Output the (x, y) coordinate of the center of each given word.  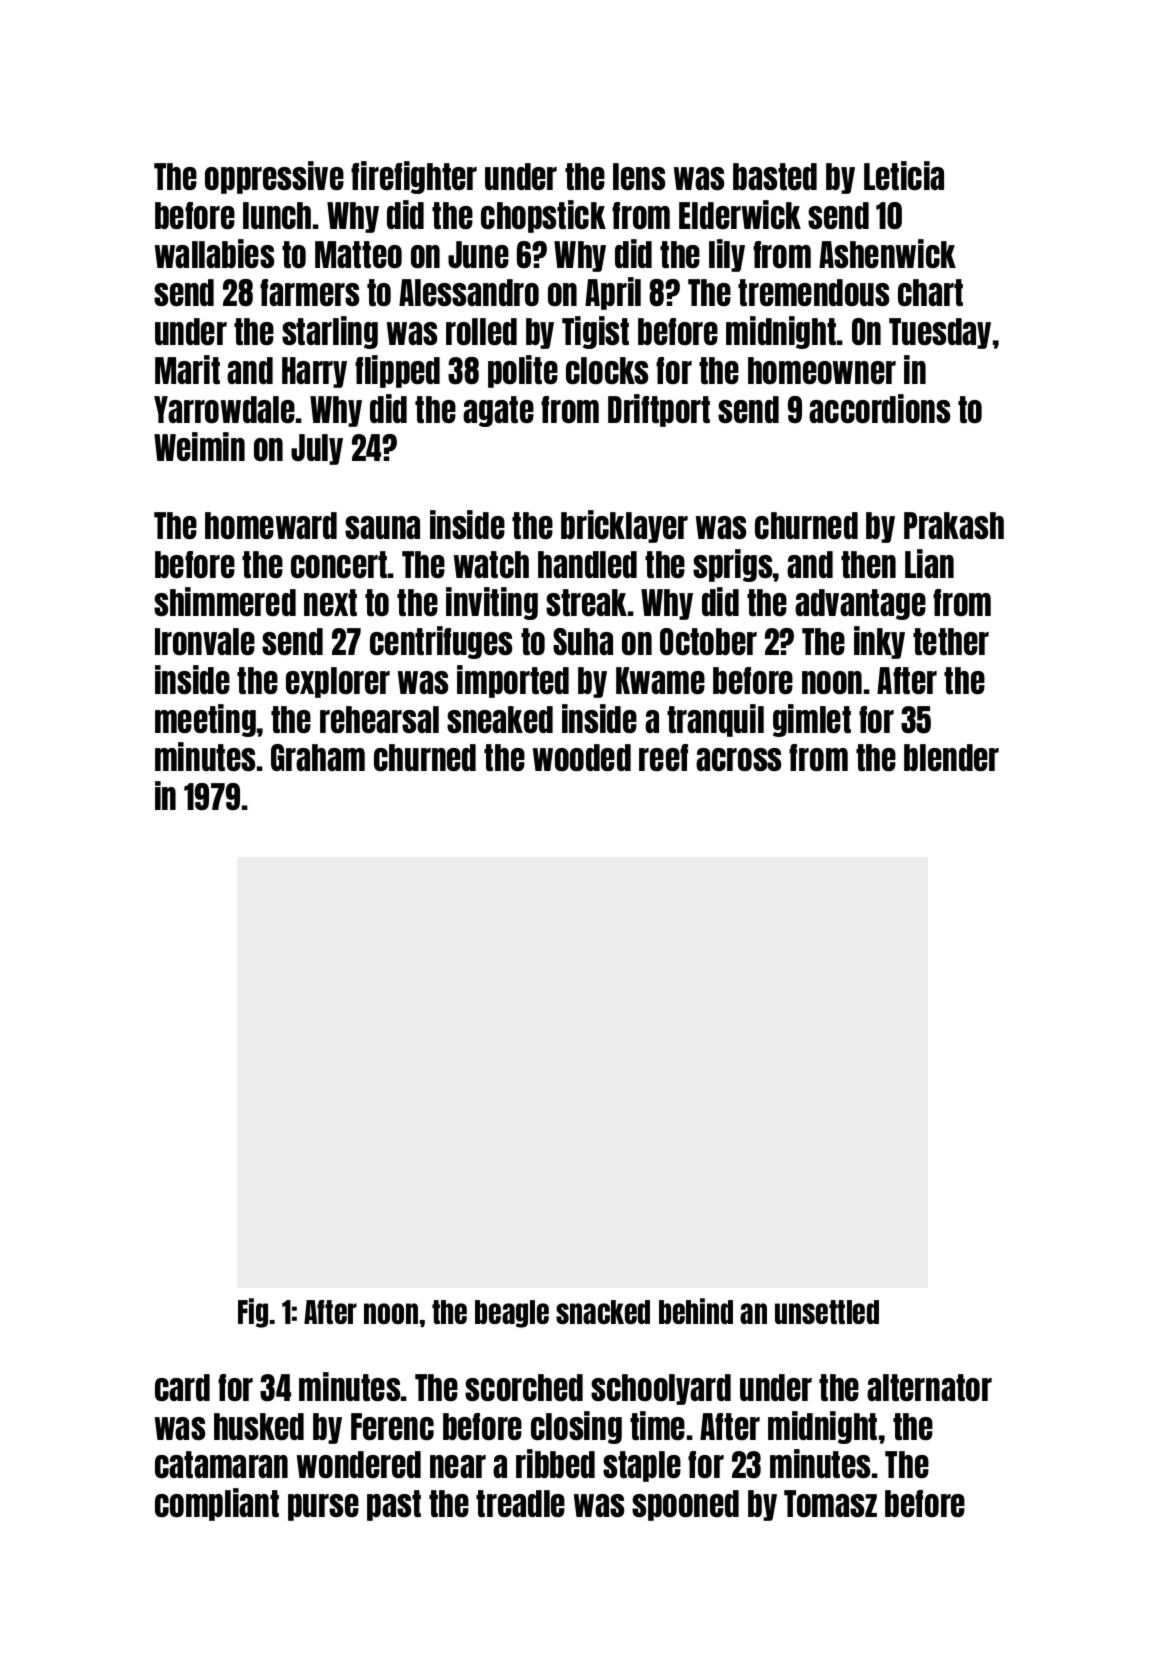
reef (663, 757)
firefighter (414, 177)
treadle (520, 1503)
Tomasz (830, 1503)
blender (951, 757)
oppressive (274, 177)
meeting (205, 720)
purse (323, 1507)
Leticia (904, 175)
